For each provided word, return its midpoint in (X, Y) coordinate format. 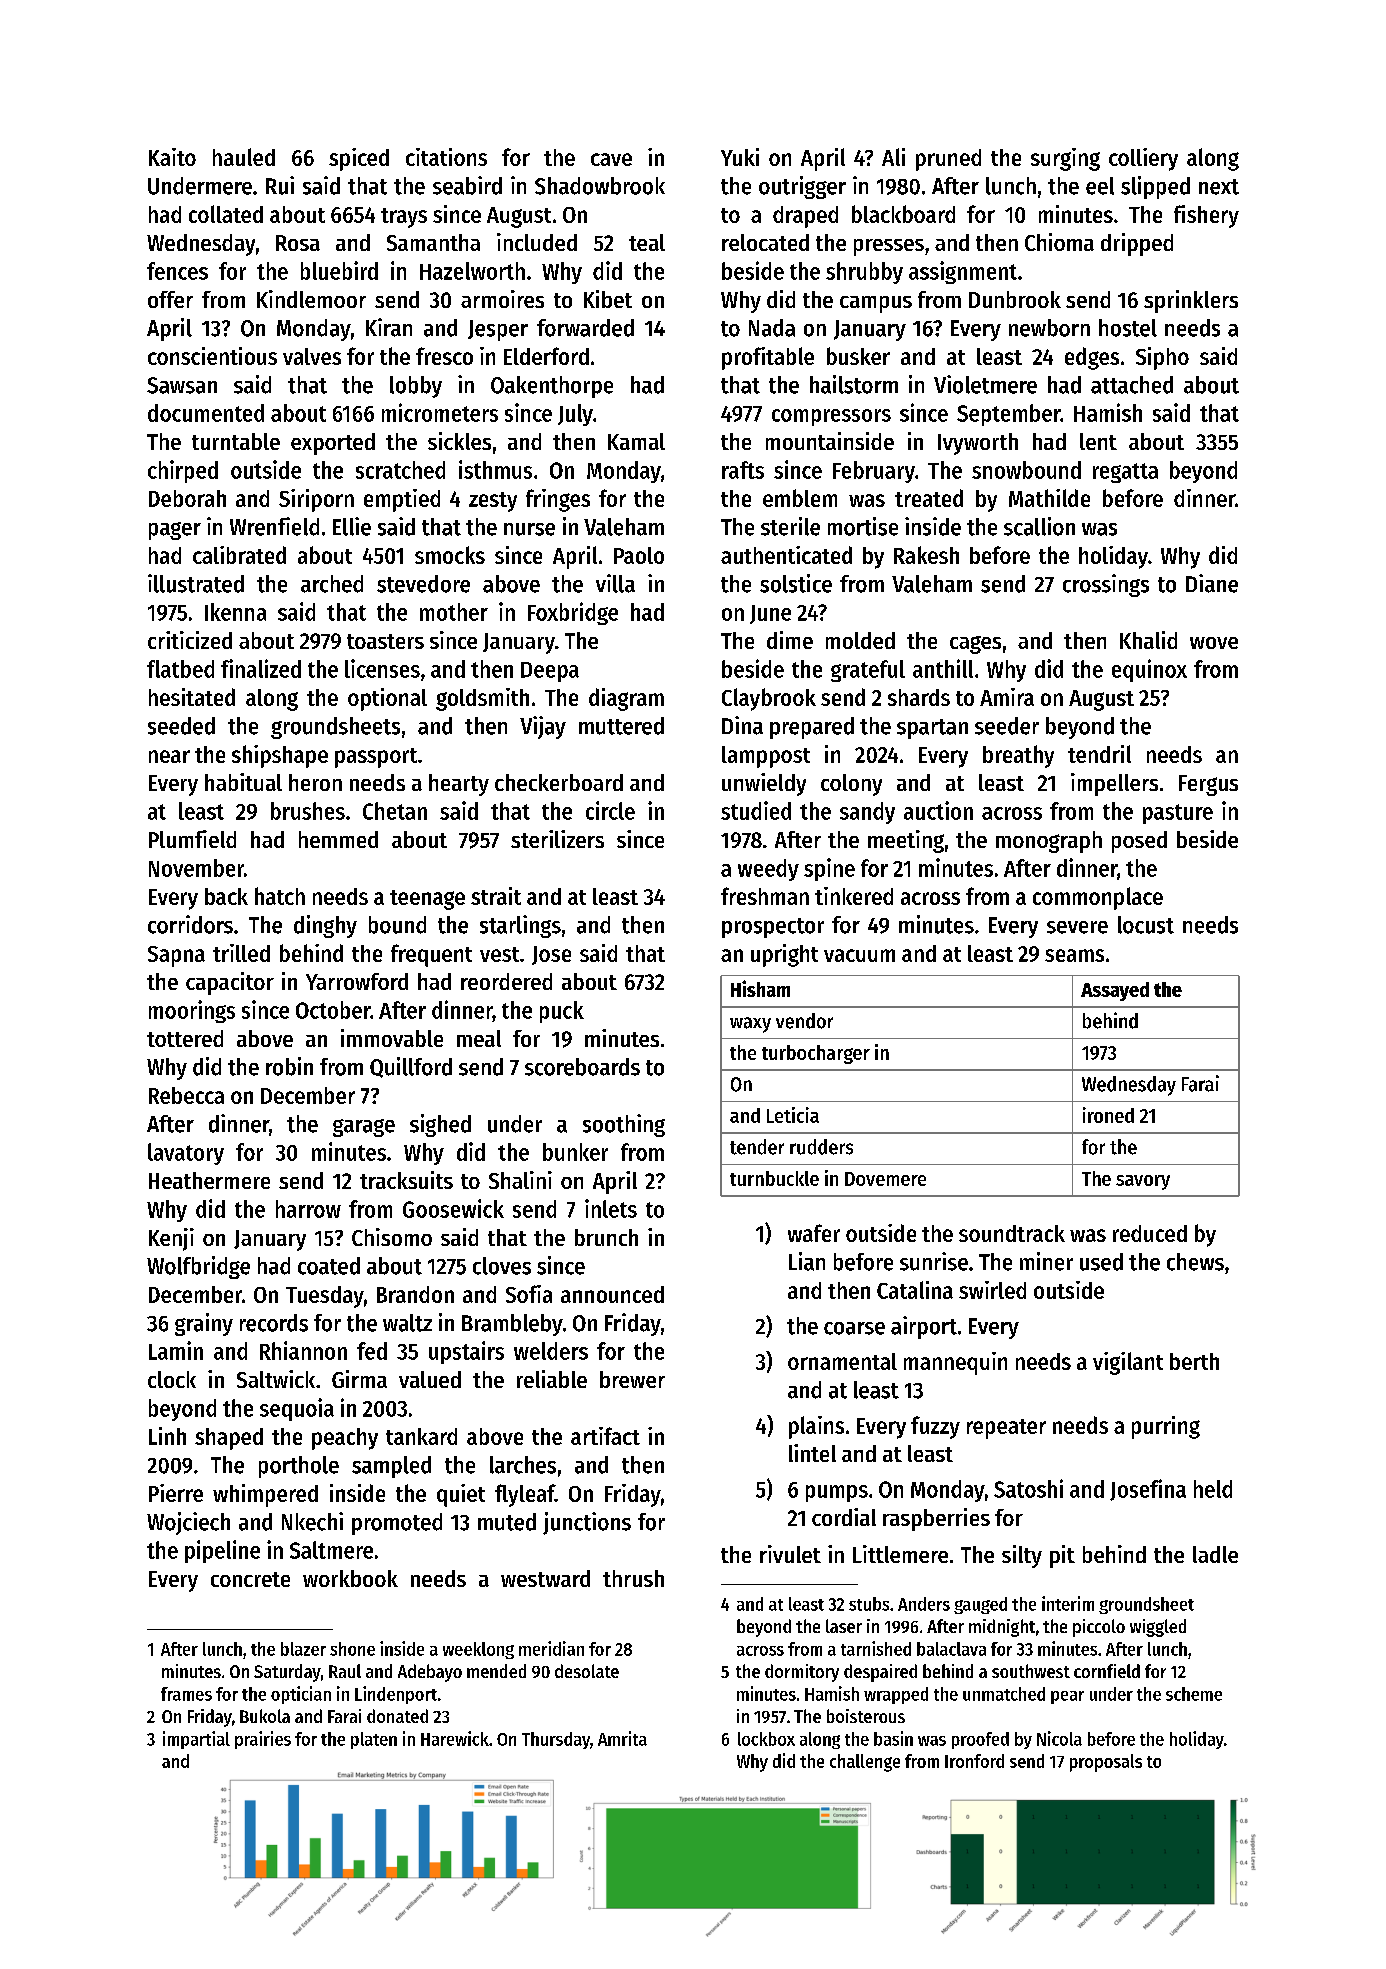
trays (404, 218)
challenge (865, 1763)
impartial (196, 1740)
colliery (1143, 159)
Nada (772, 328)
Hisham (760, 988)
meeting (906, 841)
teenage (427, 900)
